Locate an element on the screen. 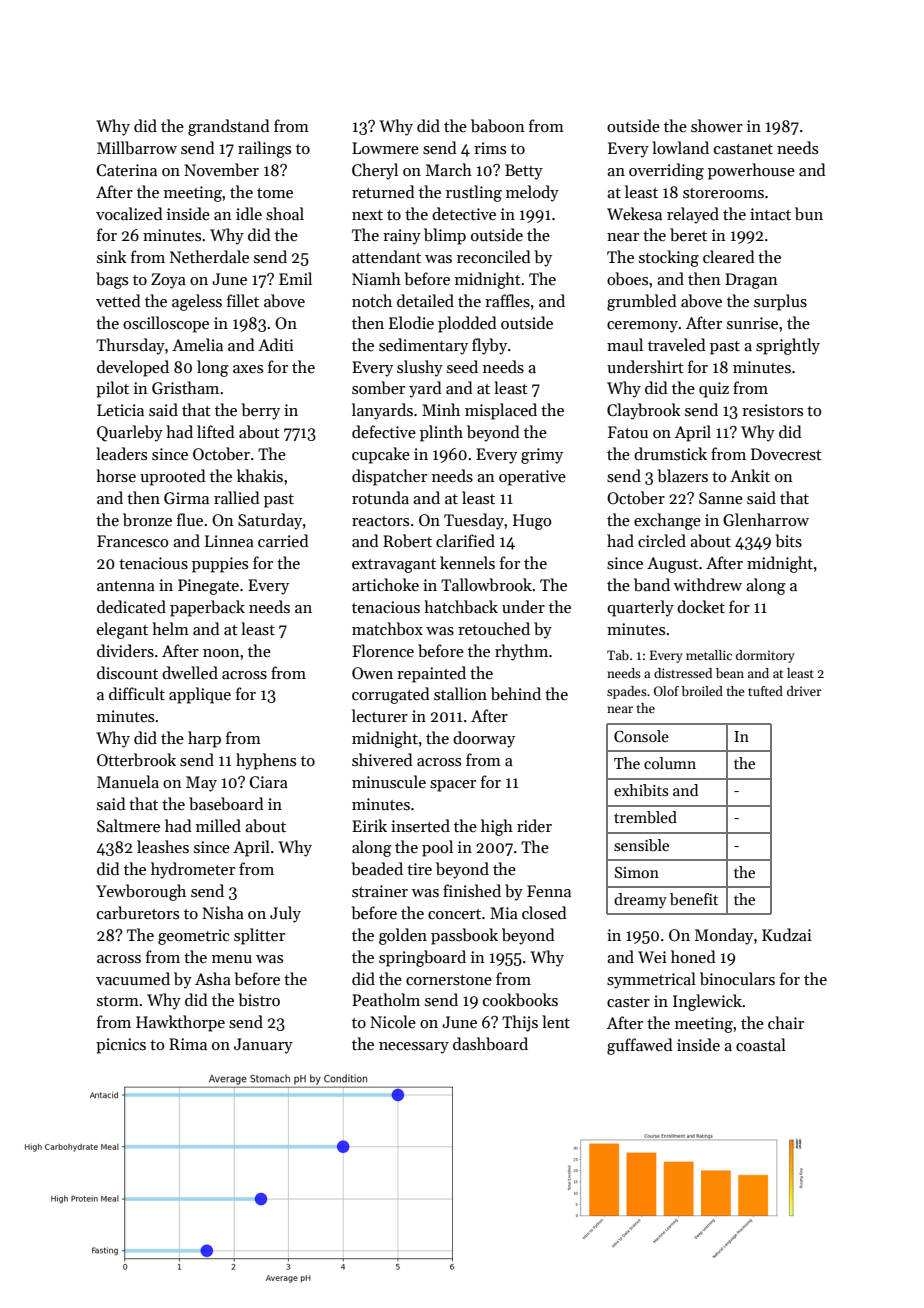  picnics is located at coordinates (121, 1046).
